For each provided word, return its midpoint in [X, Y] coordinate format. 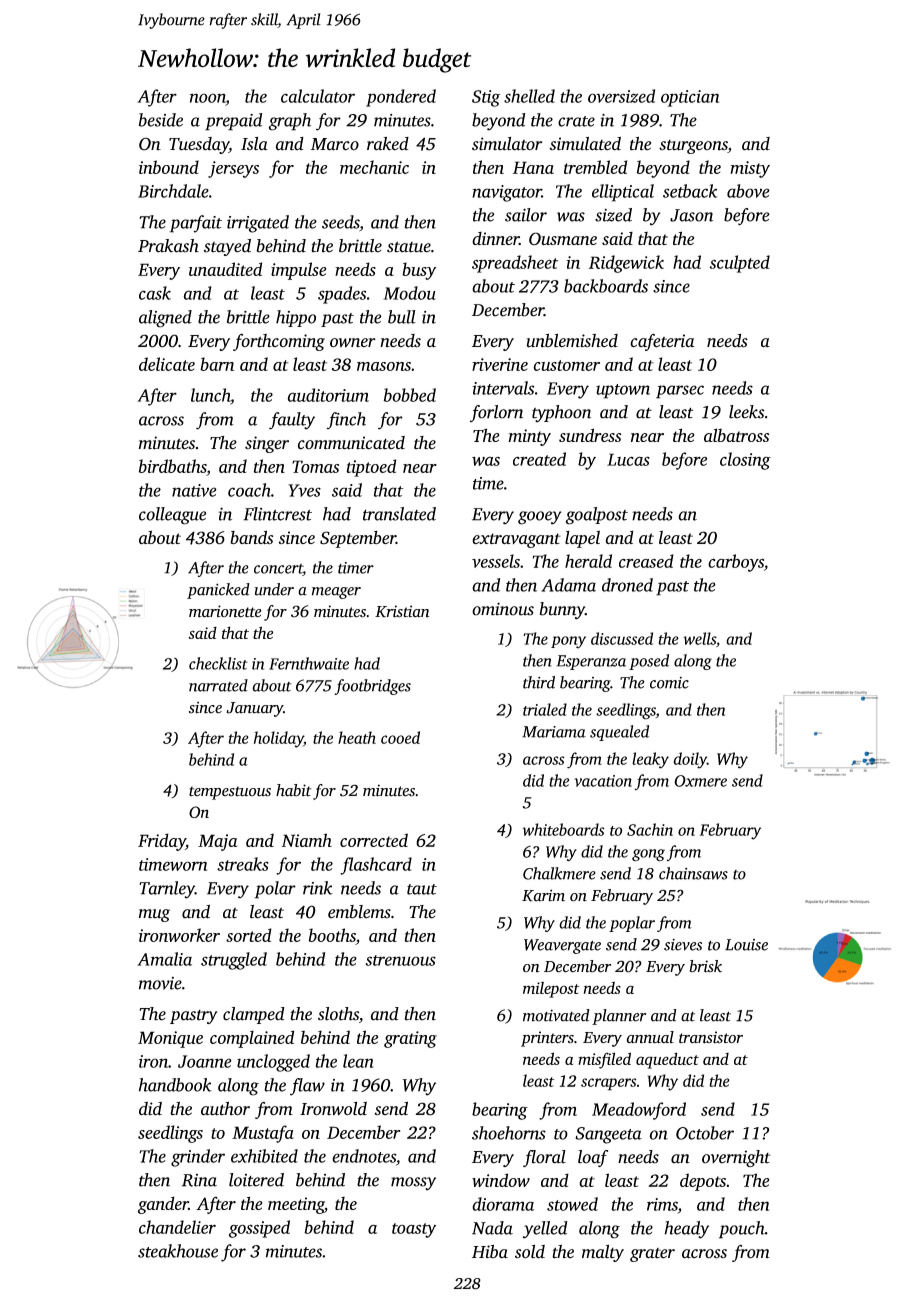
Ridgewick [626, 264]
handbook [175, 1085]
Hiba [490, 1252]
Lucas [628, 459]
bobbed [410, 395]
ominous [503, 609]
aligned [165, 319]
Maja [217, 842]
